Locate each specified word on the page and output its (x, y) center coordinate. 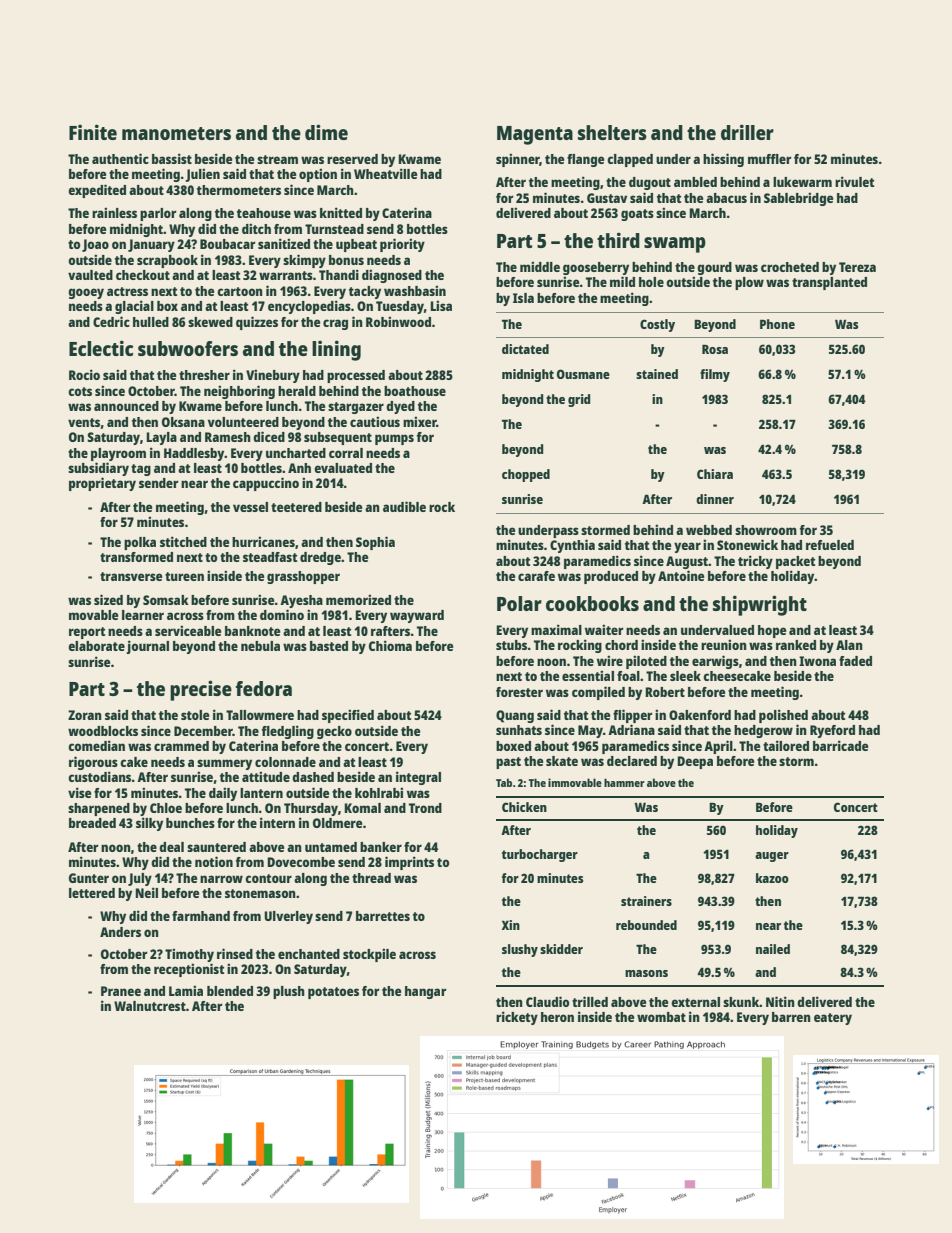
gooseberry (596, 268)
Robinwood (398, 321)
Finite (93, 132)
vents (84, 423)
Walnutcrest (150, 1006)
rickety (517, 1018)
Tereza (857, 267)
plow (749, 283)
